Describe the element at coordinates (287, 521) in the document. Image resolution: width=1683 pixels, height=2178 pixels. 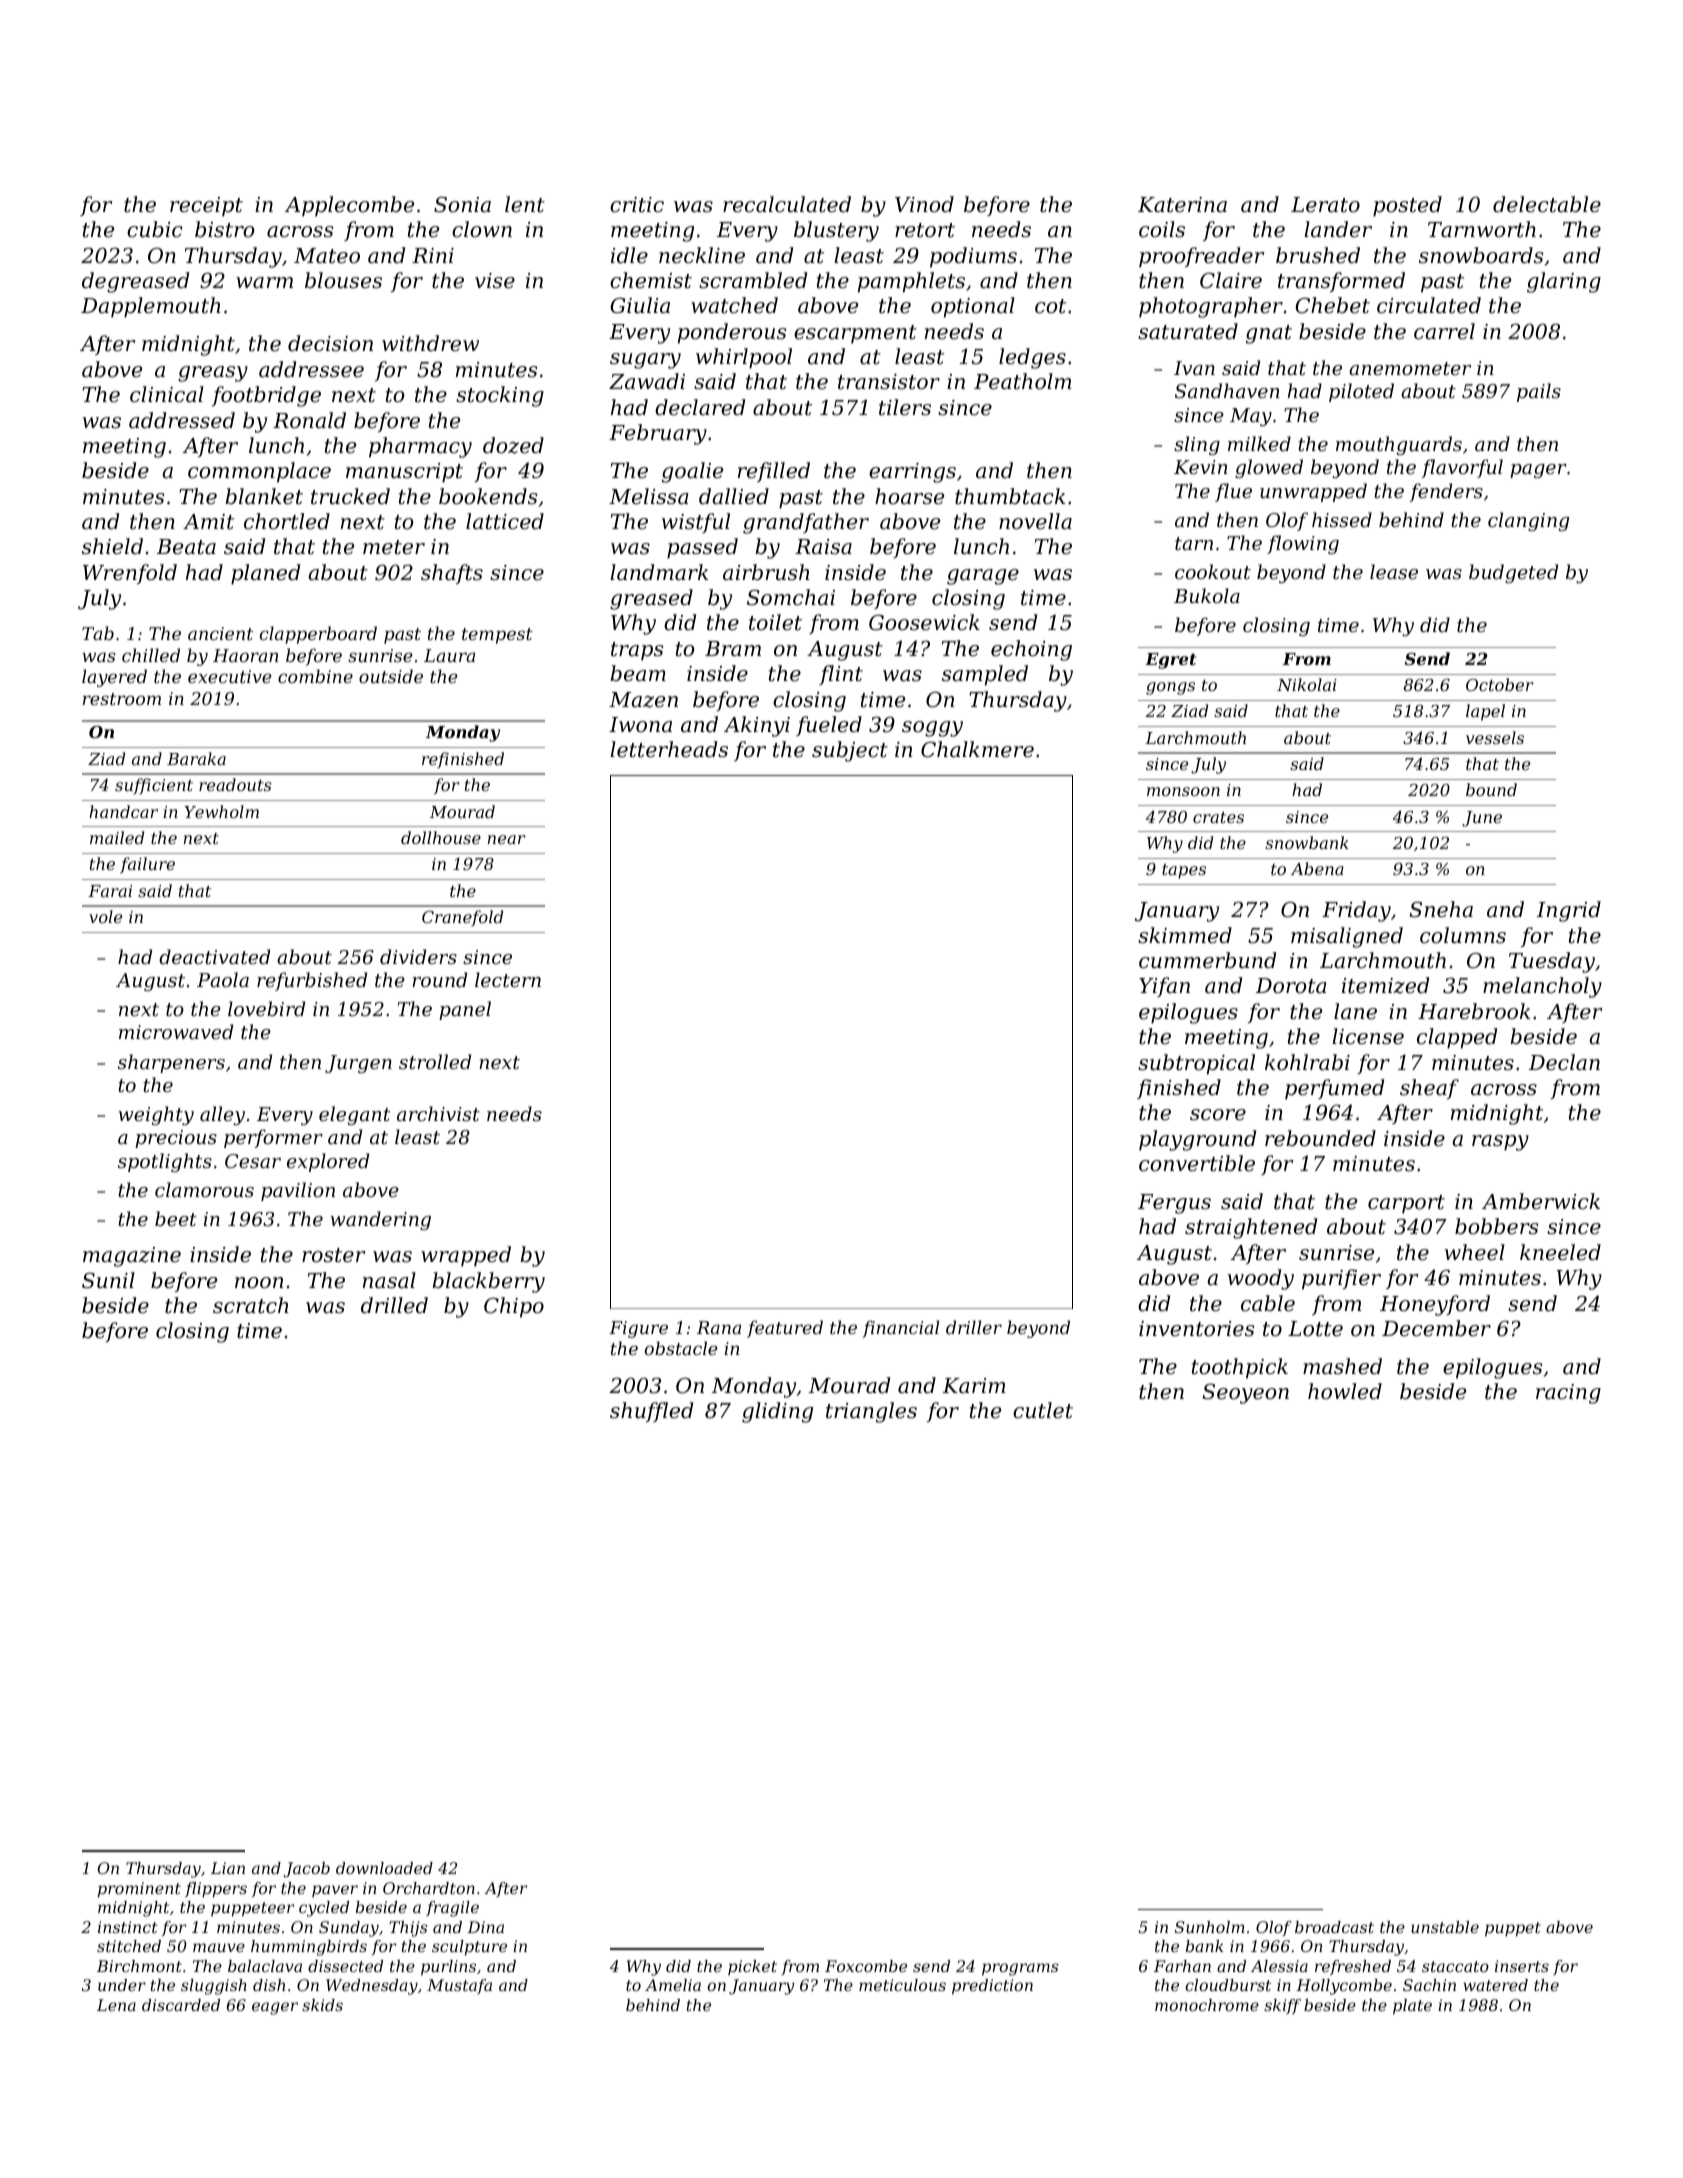
I see `chortled` at that location.
